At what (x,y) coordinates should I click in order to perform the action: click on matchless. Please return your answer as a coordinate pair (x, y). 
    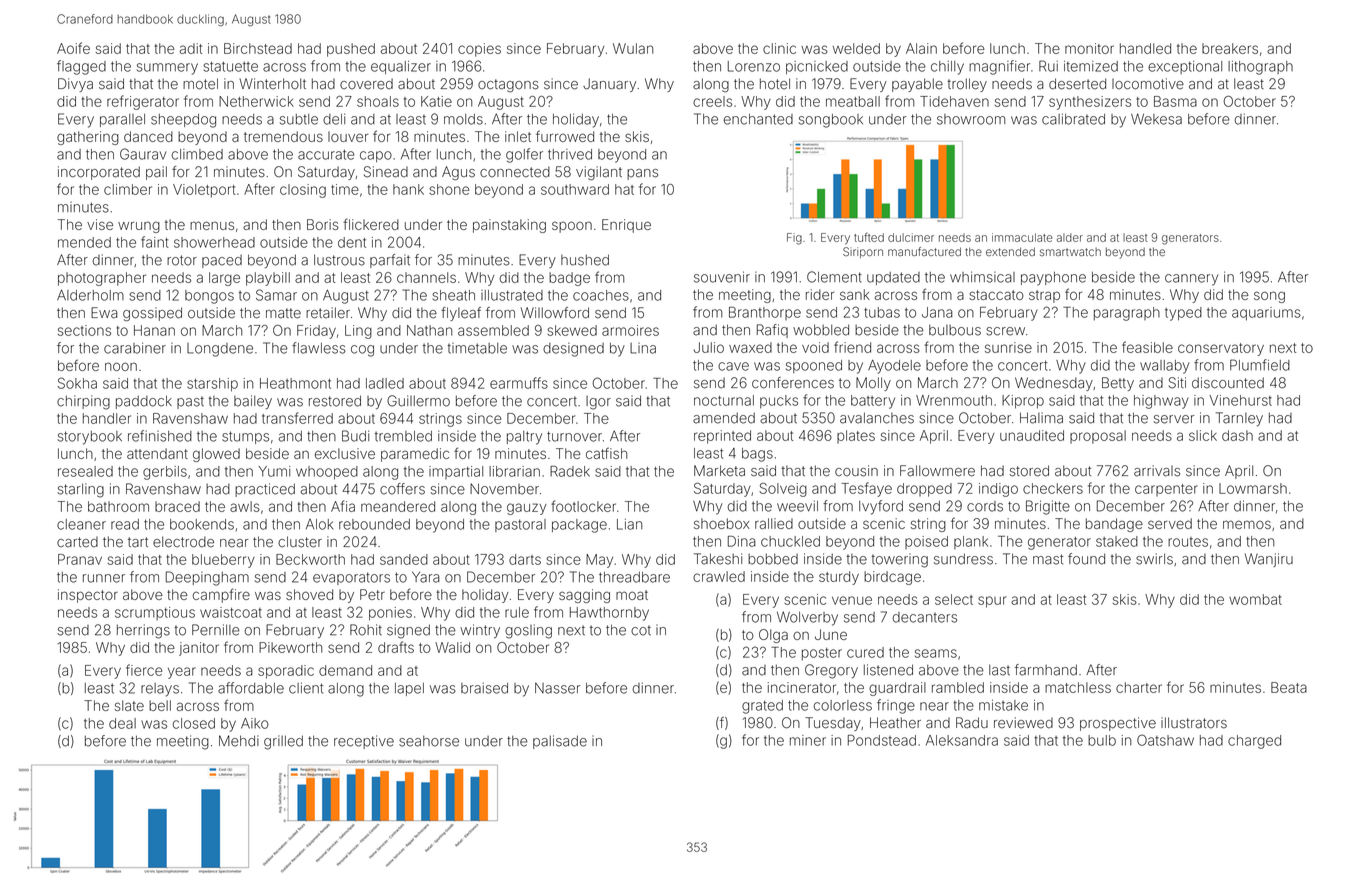
    Looking at the image, I should click on (1078, 687).
